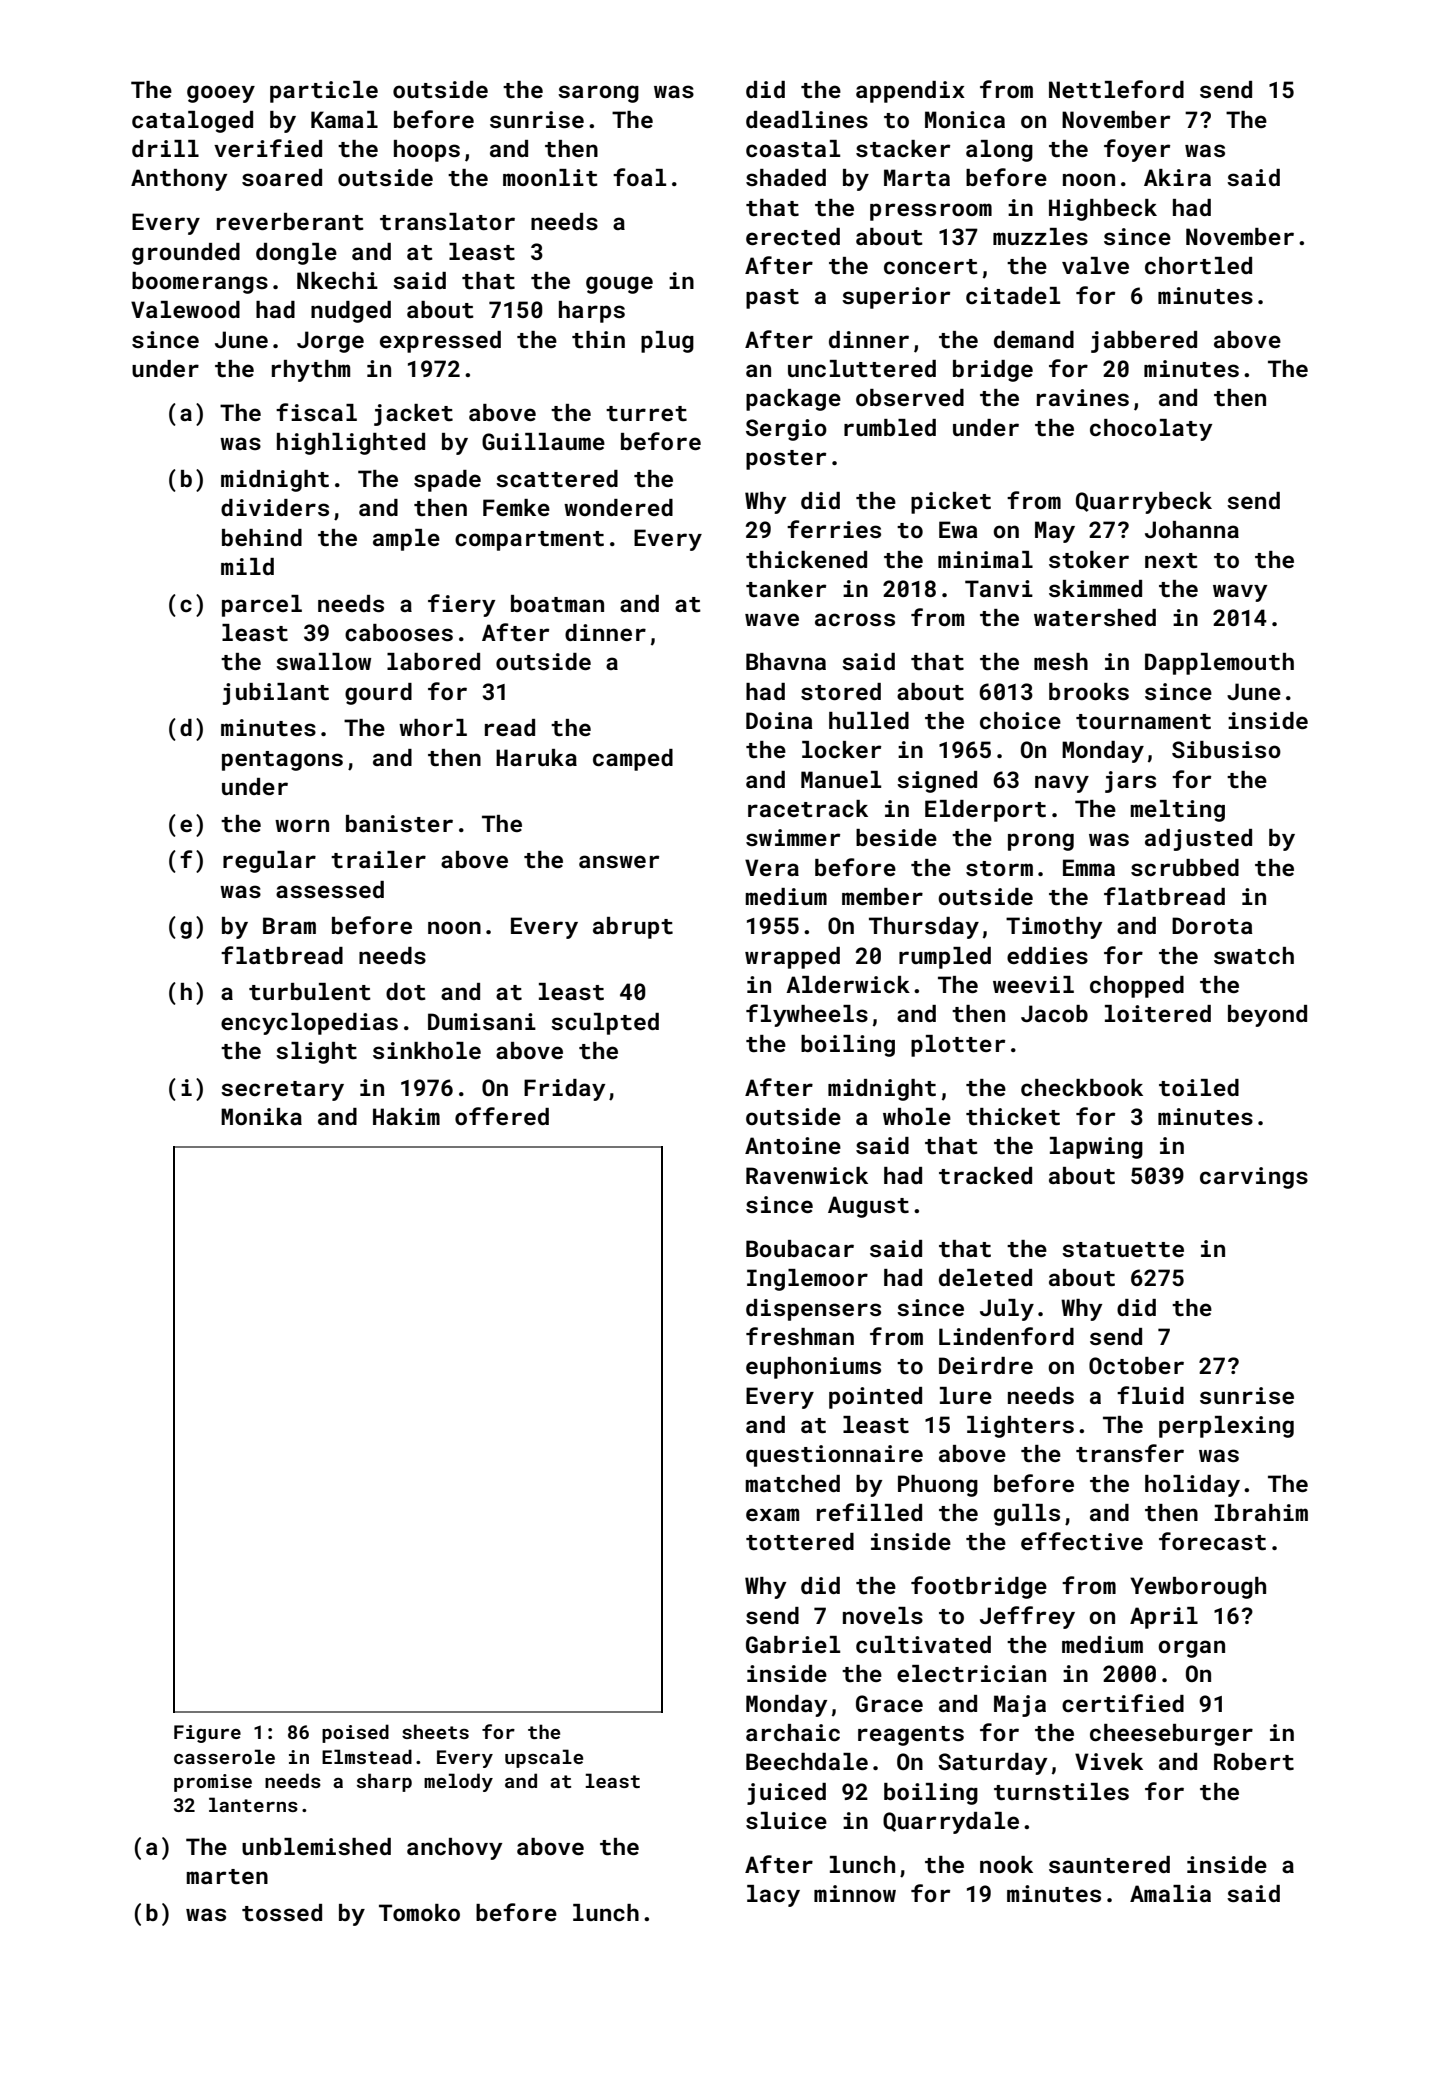 This document has height=2100, width=1450. Describe the element at coordinates (1116, 89) in the document. I see `Nettleford` at that location.
